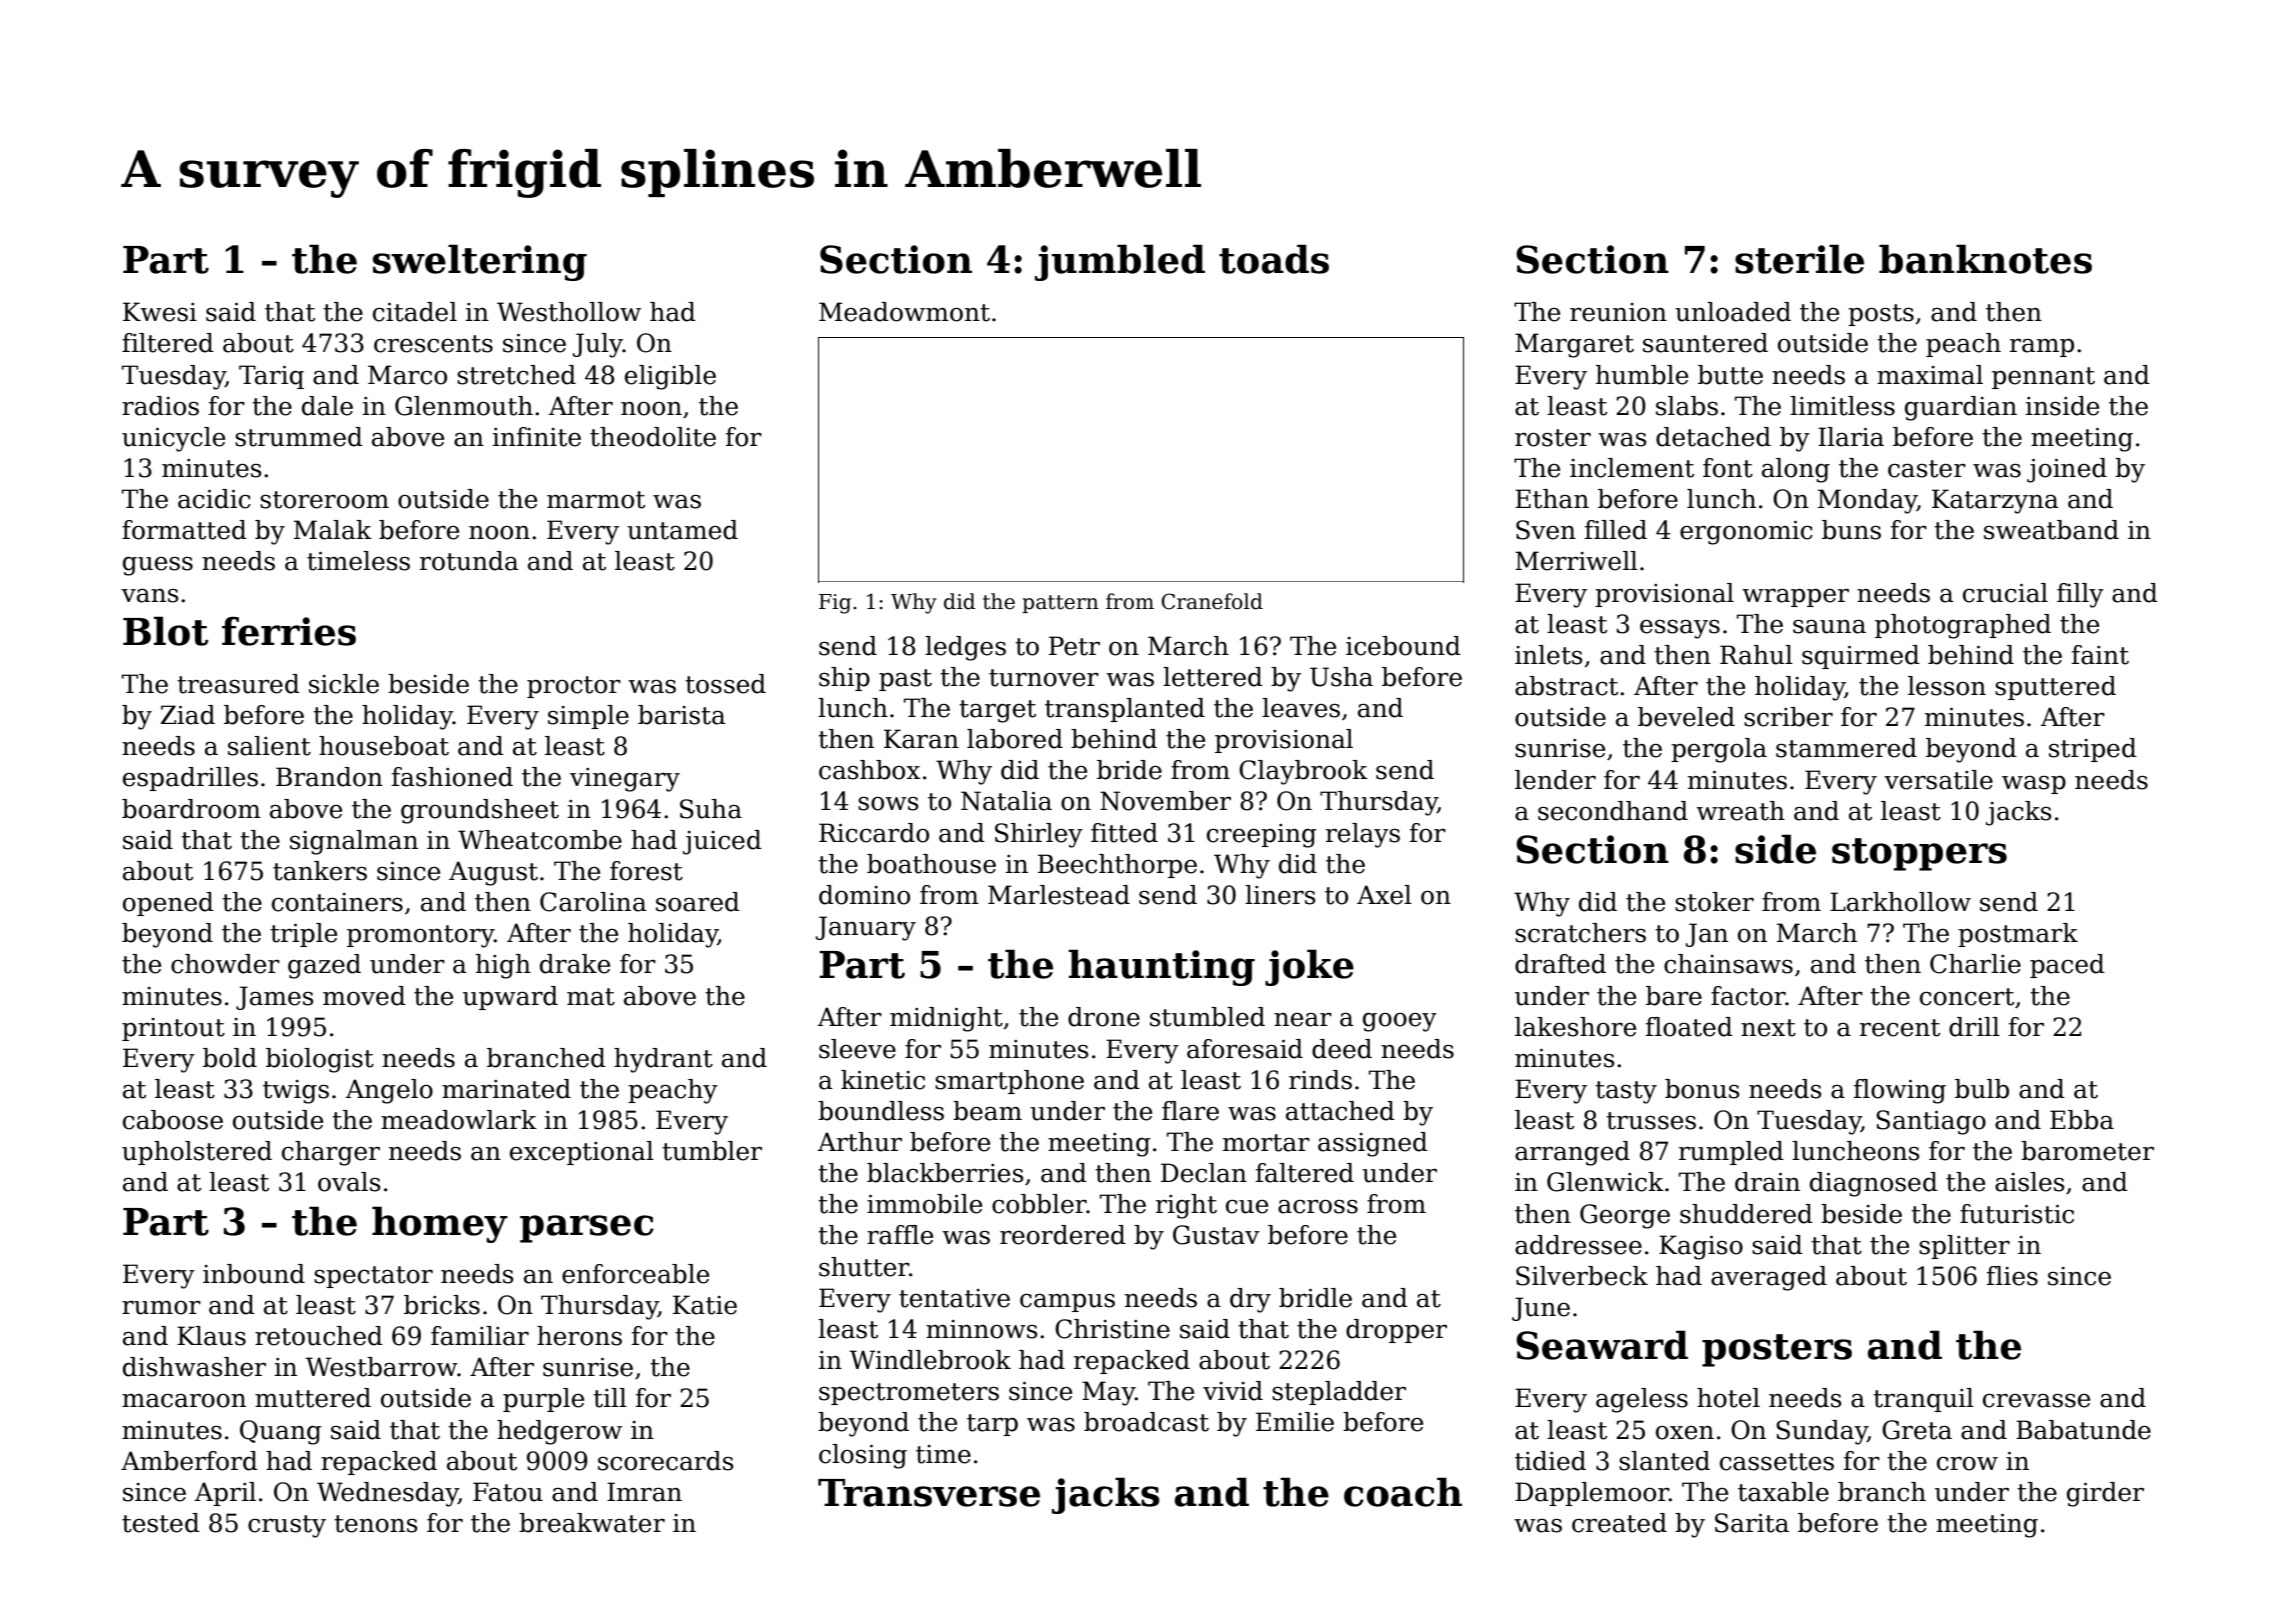  I want to click on sputtered, so click(2055, 688).
